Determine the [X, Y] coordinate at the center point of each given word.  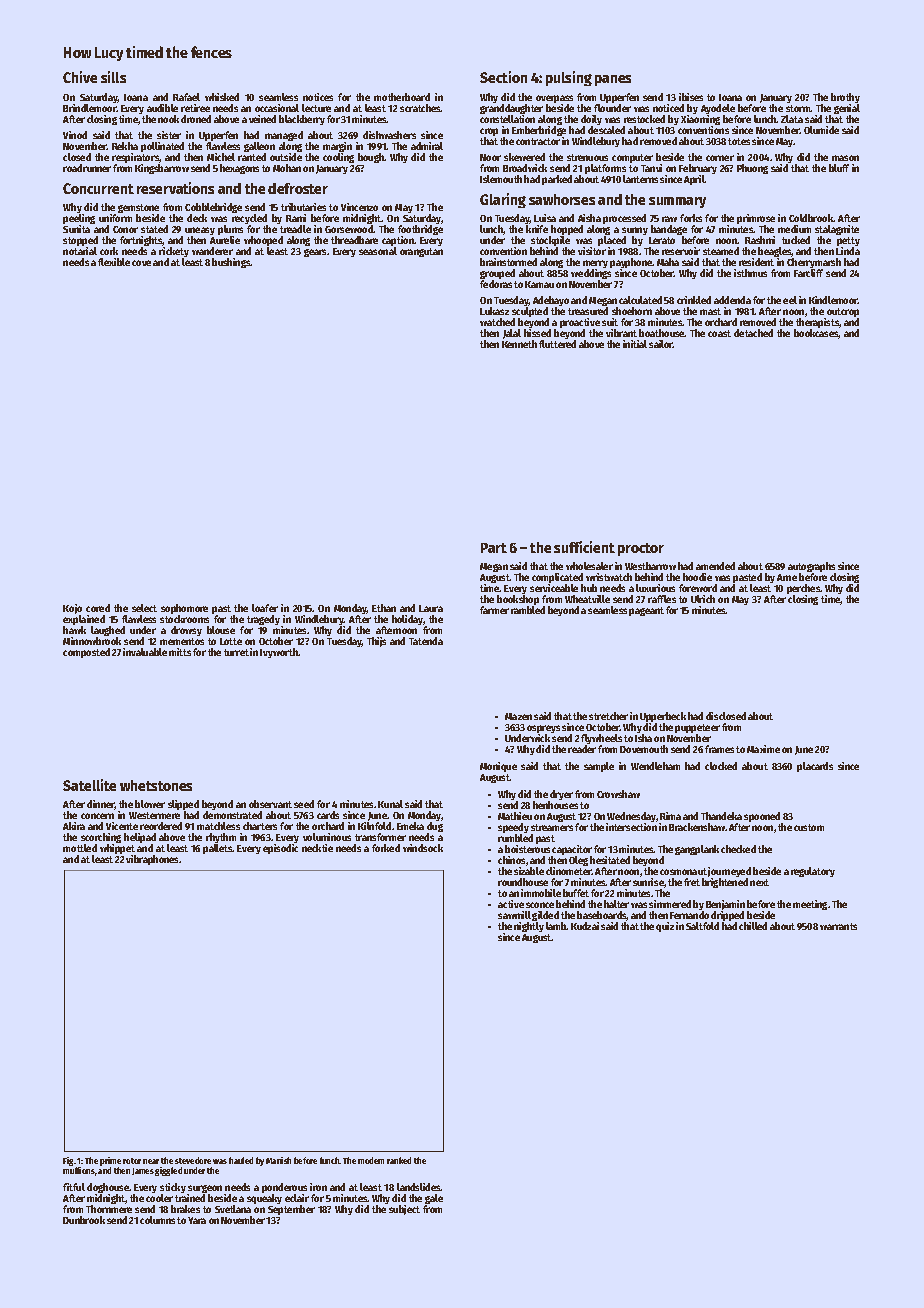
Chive [80, 77]
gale [434, 1200]
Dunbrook [84, 1220]
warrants [838, 926]
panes [613, 80]
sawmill [514, 915]
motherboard [402, 97]
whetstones [156, 785]
